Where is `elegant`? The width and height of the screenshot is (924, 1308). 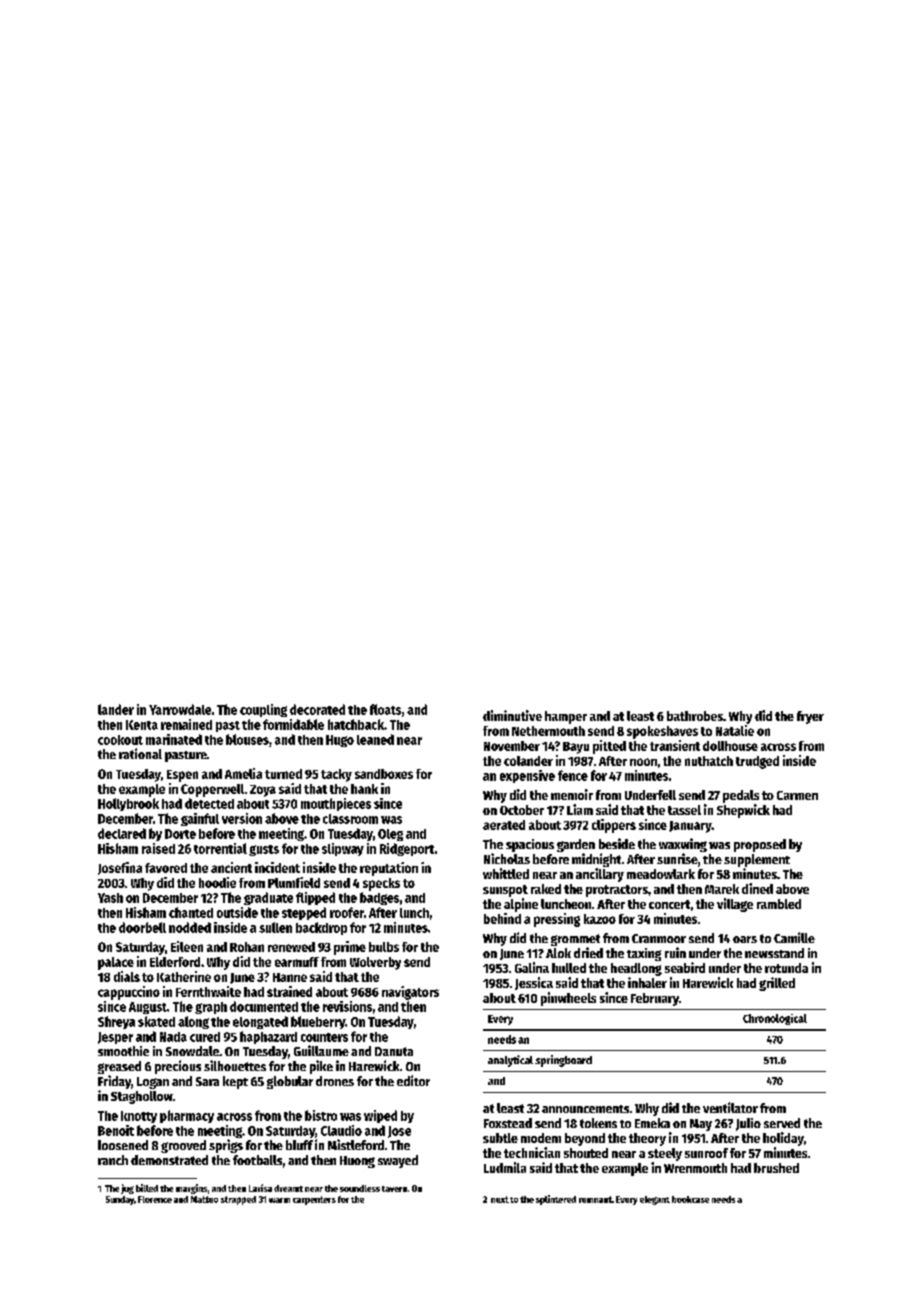
elegant is located at coordinates (655, 1200).
